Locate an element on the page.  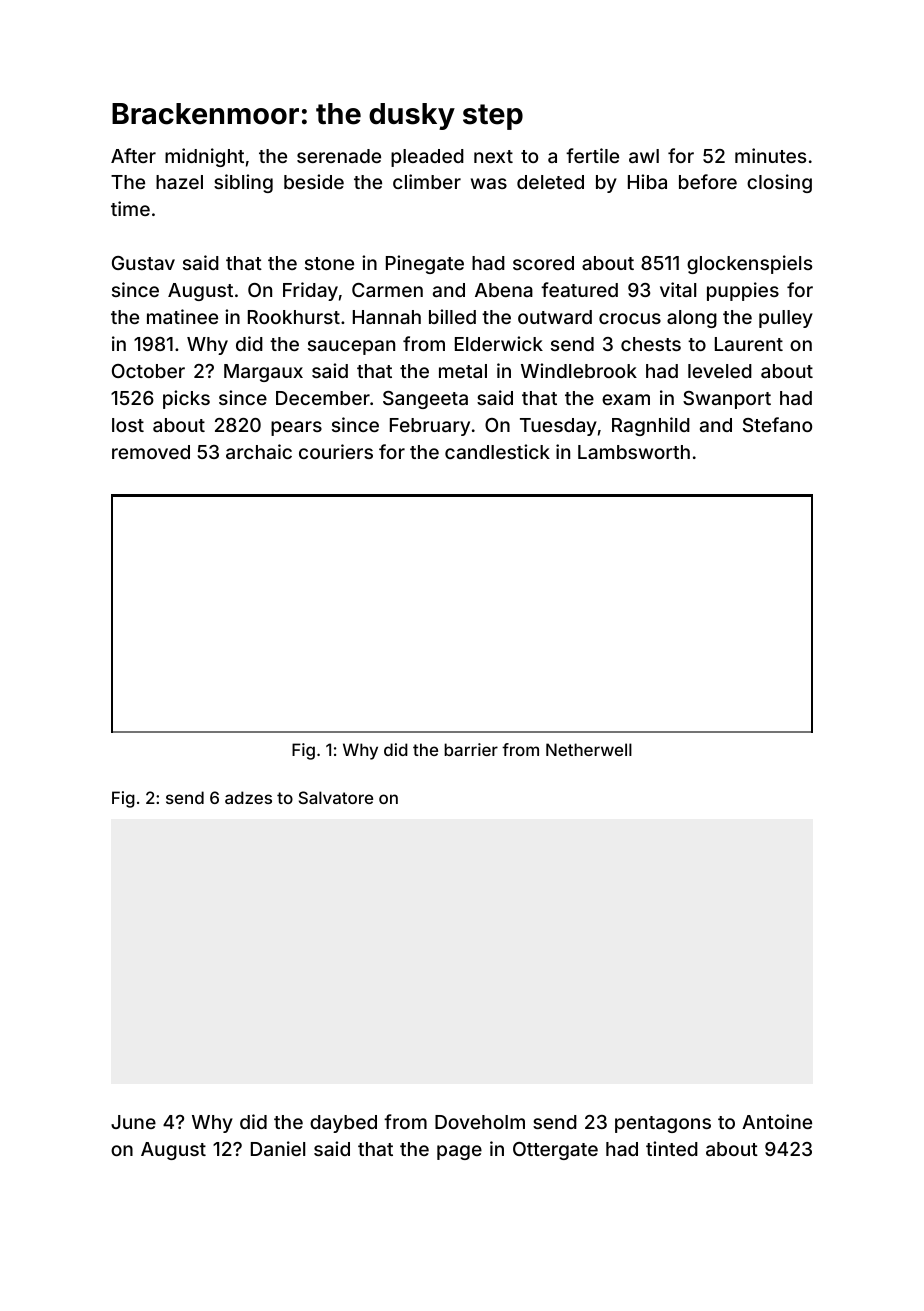
Doveholm is located at coordinates (480, 1122).
